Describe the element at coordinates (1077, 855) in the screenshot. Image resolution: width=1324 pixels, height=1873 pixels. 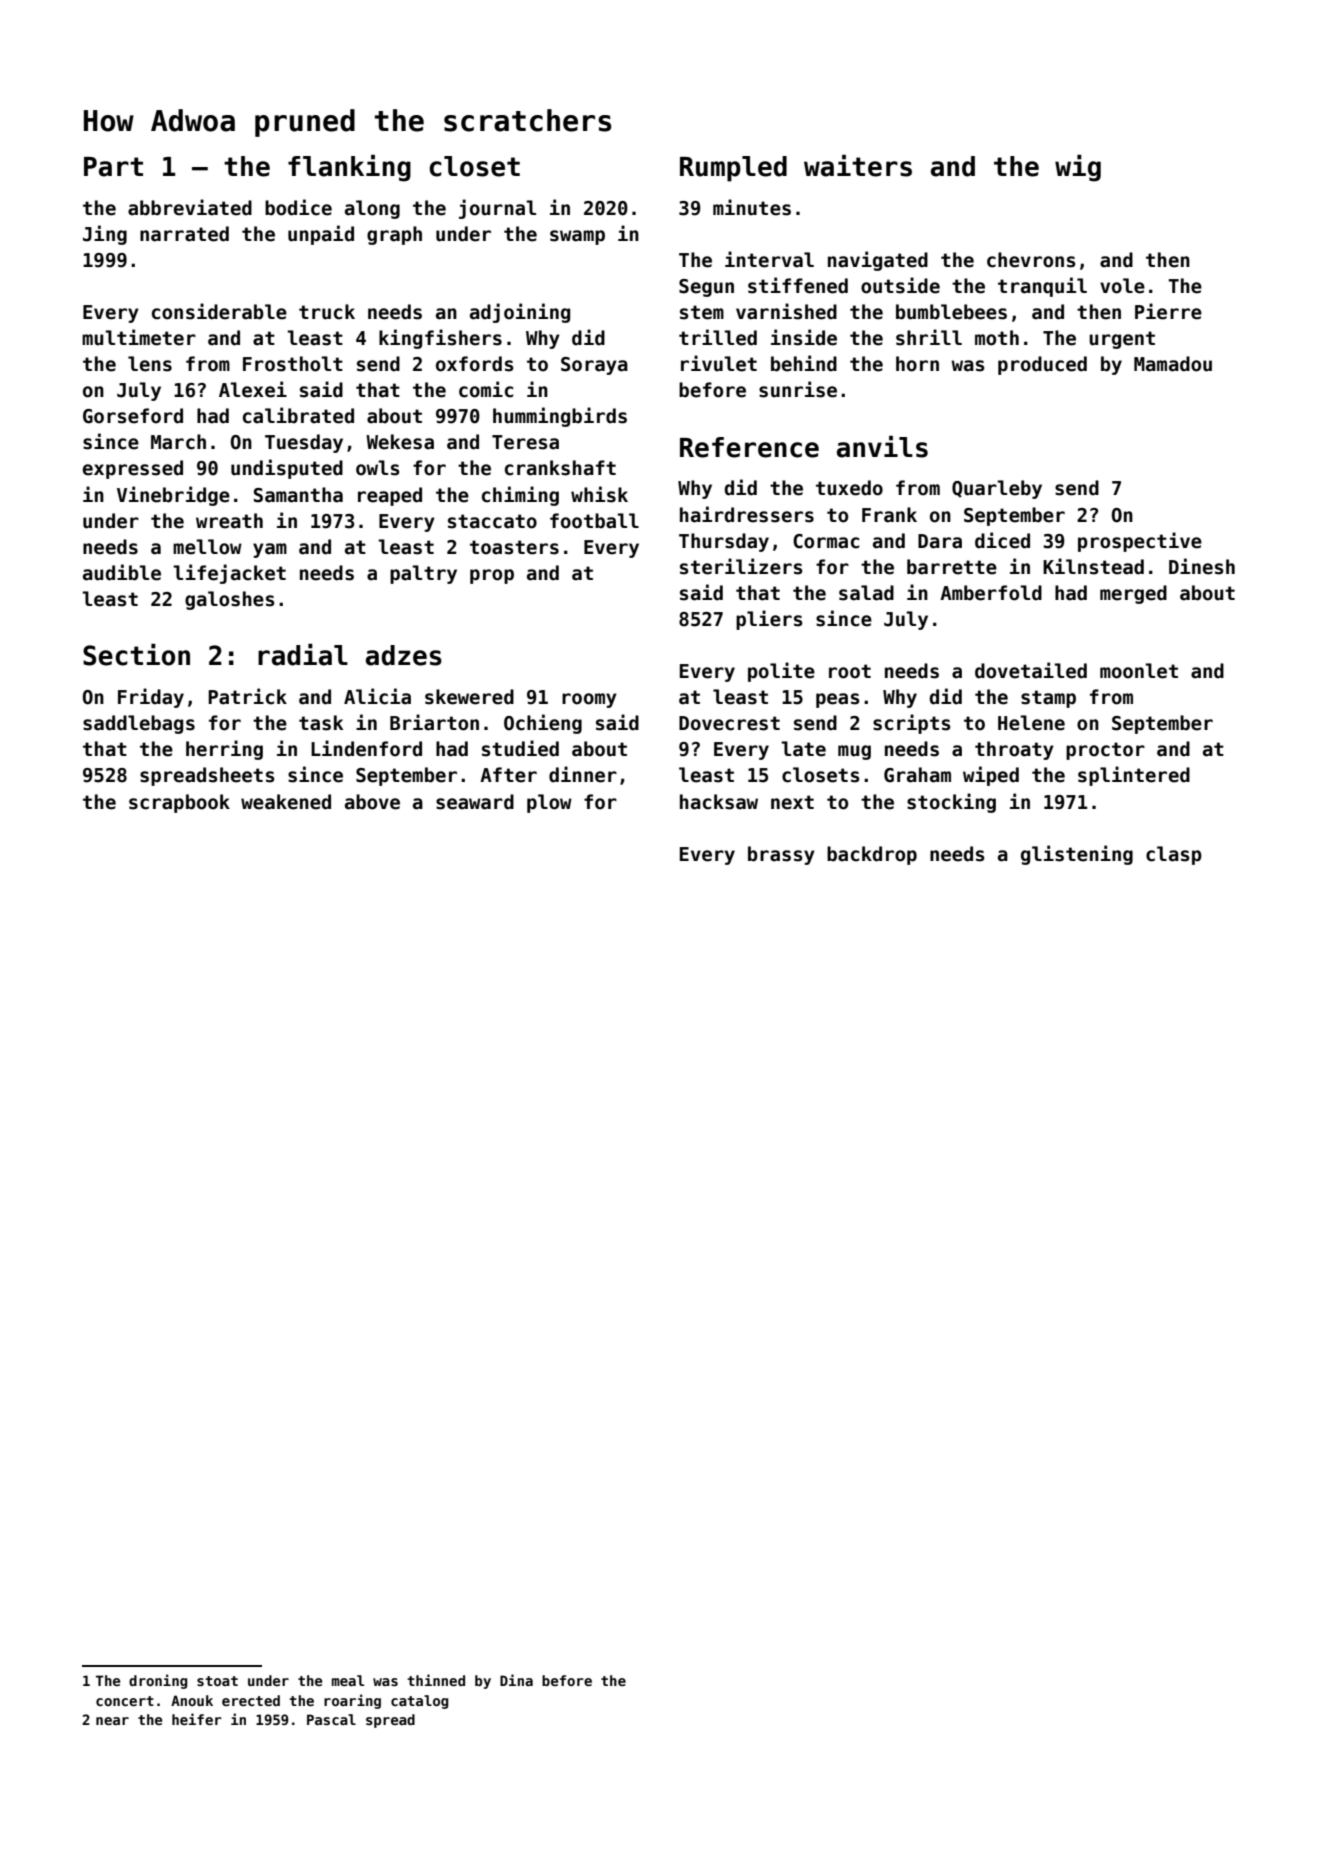
I see `glistening` at that location.
